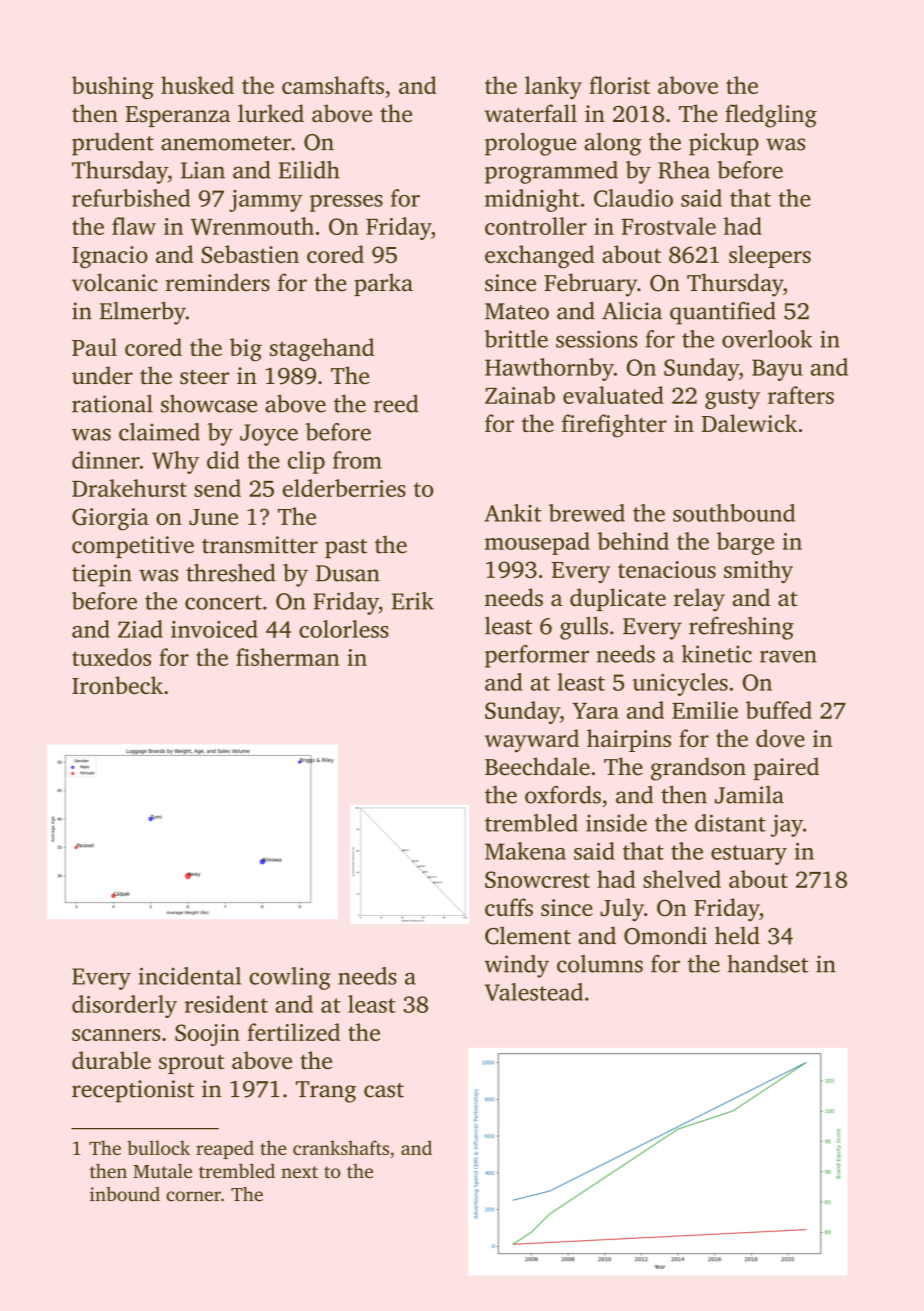 The height and width of the screenshot is (1311, 924). What do you see at coordinates (537, 656) in the screenshot?
I see `performer` at bounding box center [537, 656].
